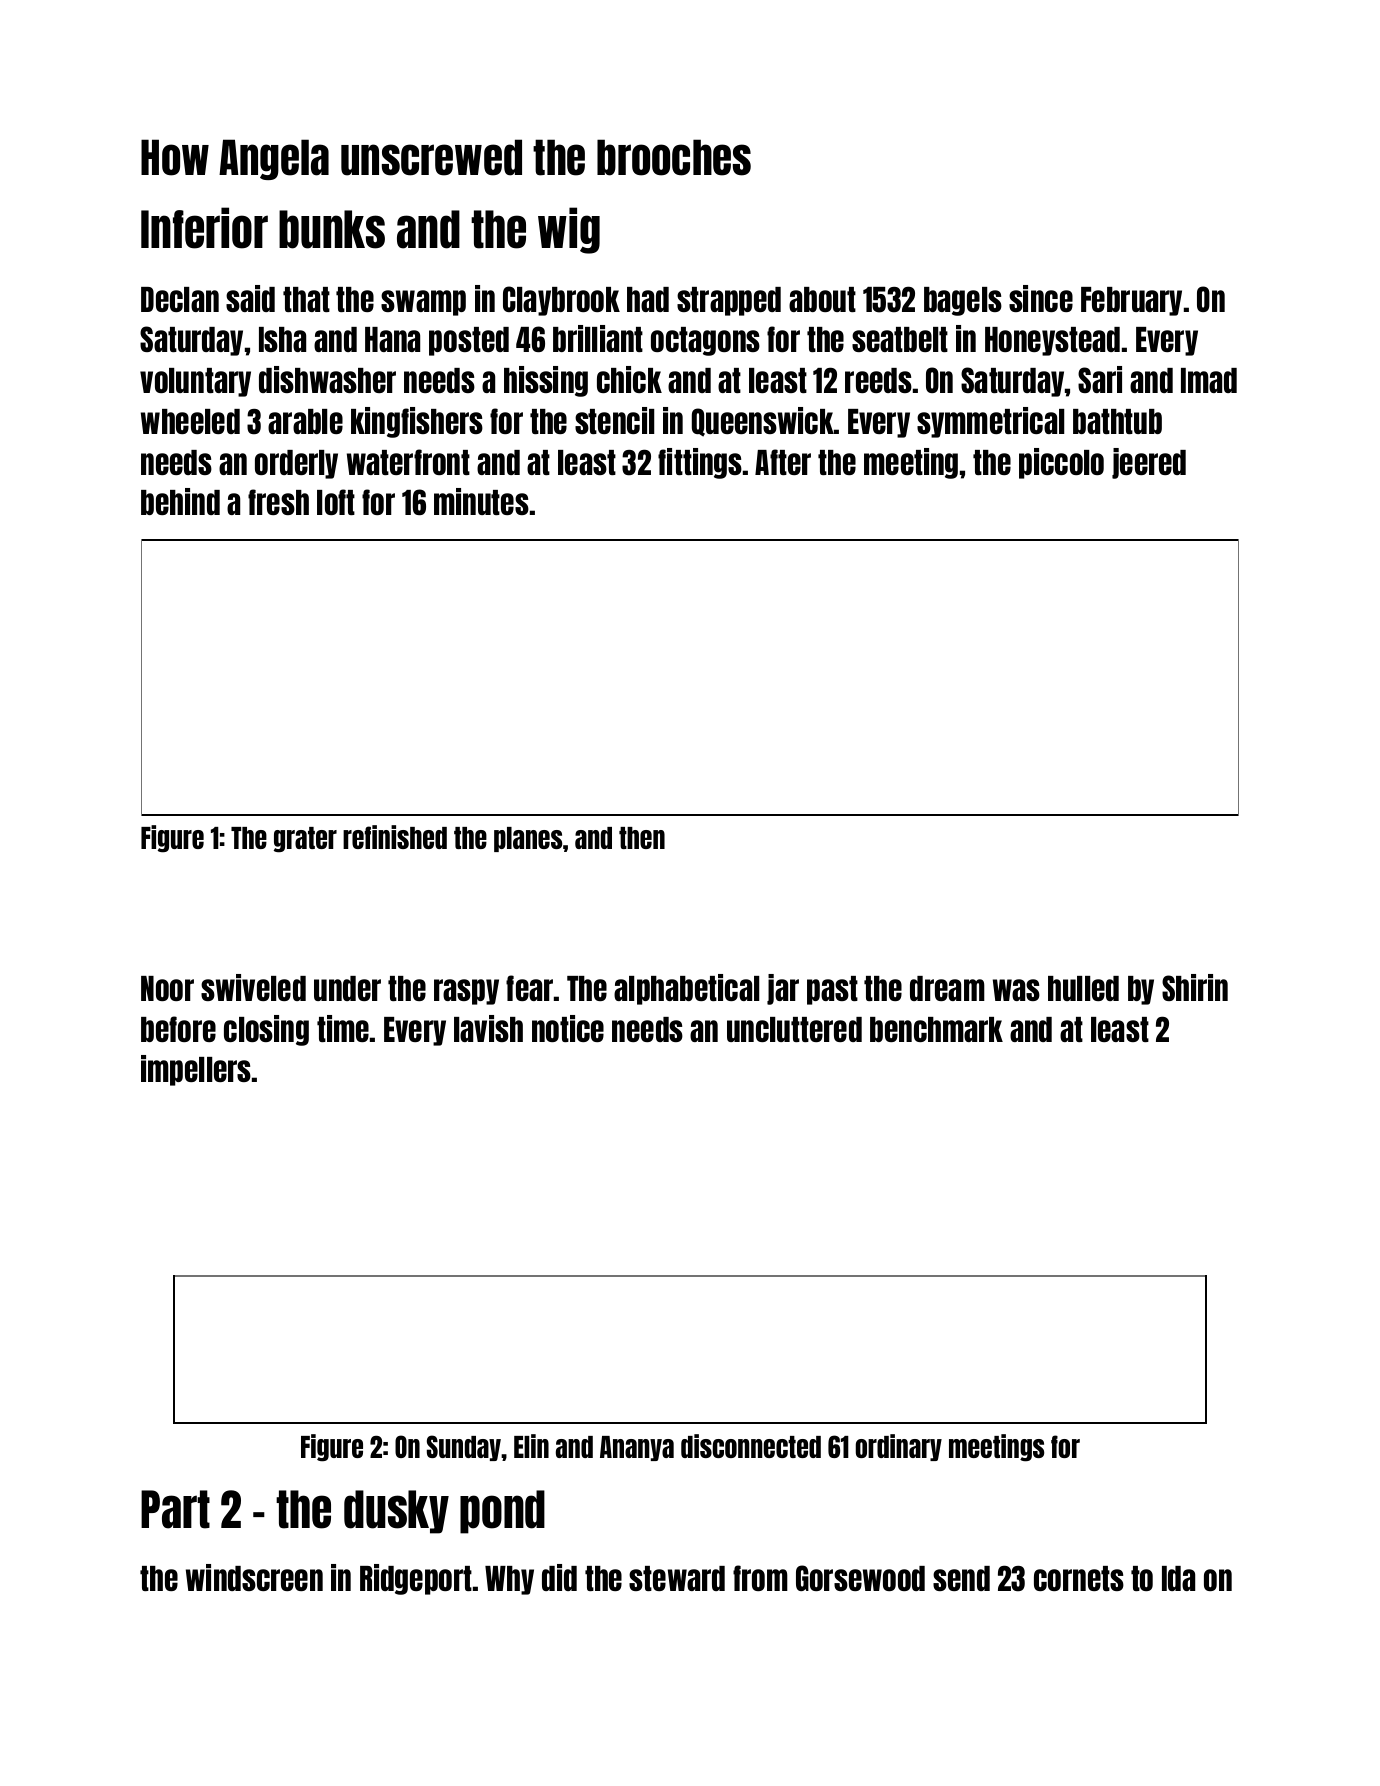 Image resolution: width=1380 pixels, height=1786 pixels. I want to click on minutes, so click(481, 501).
